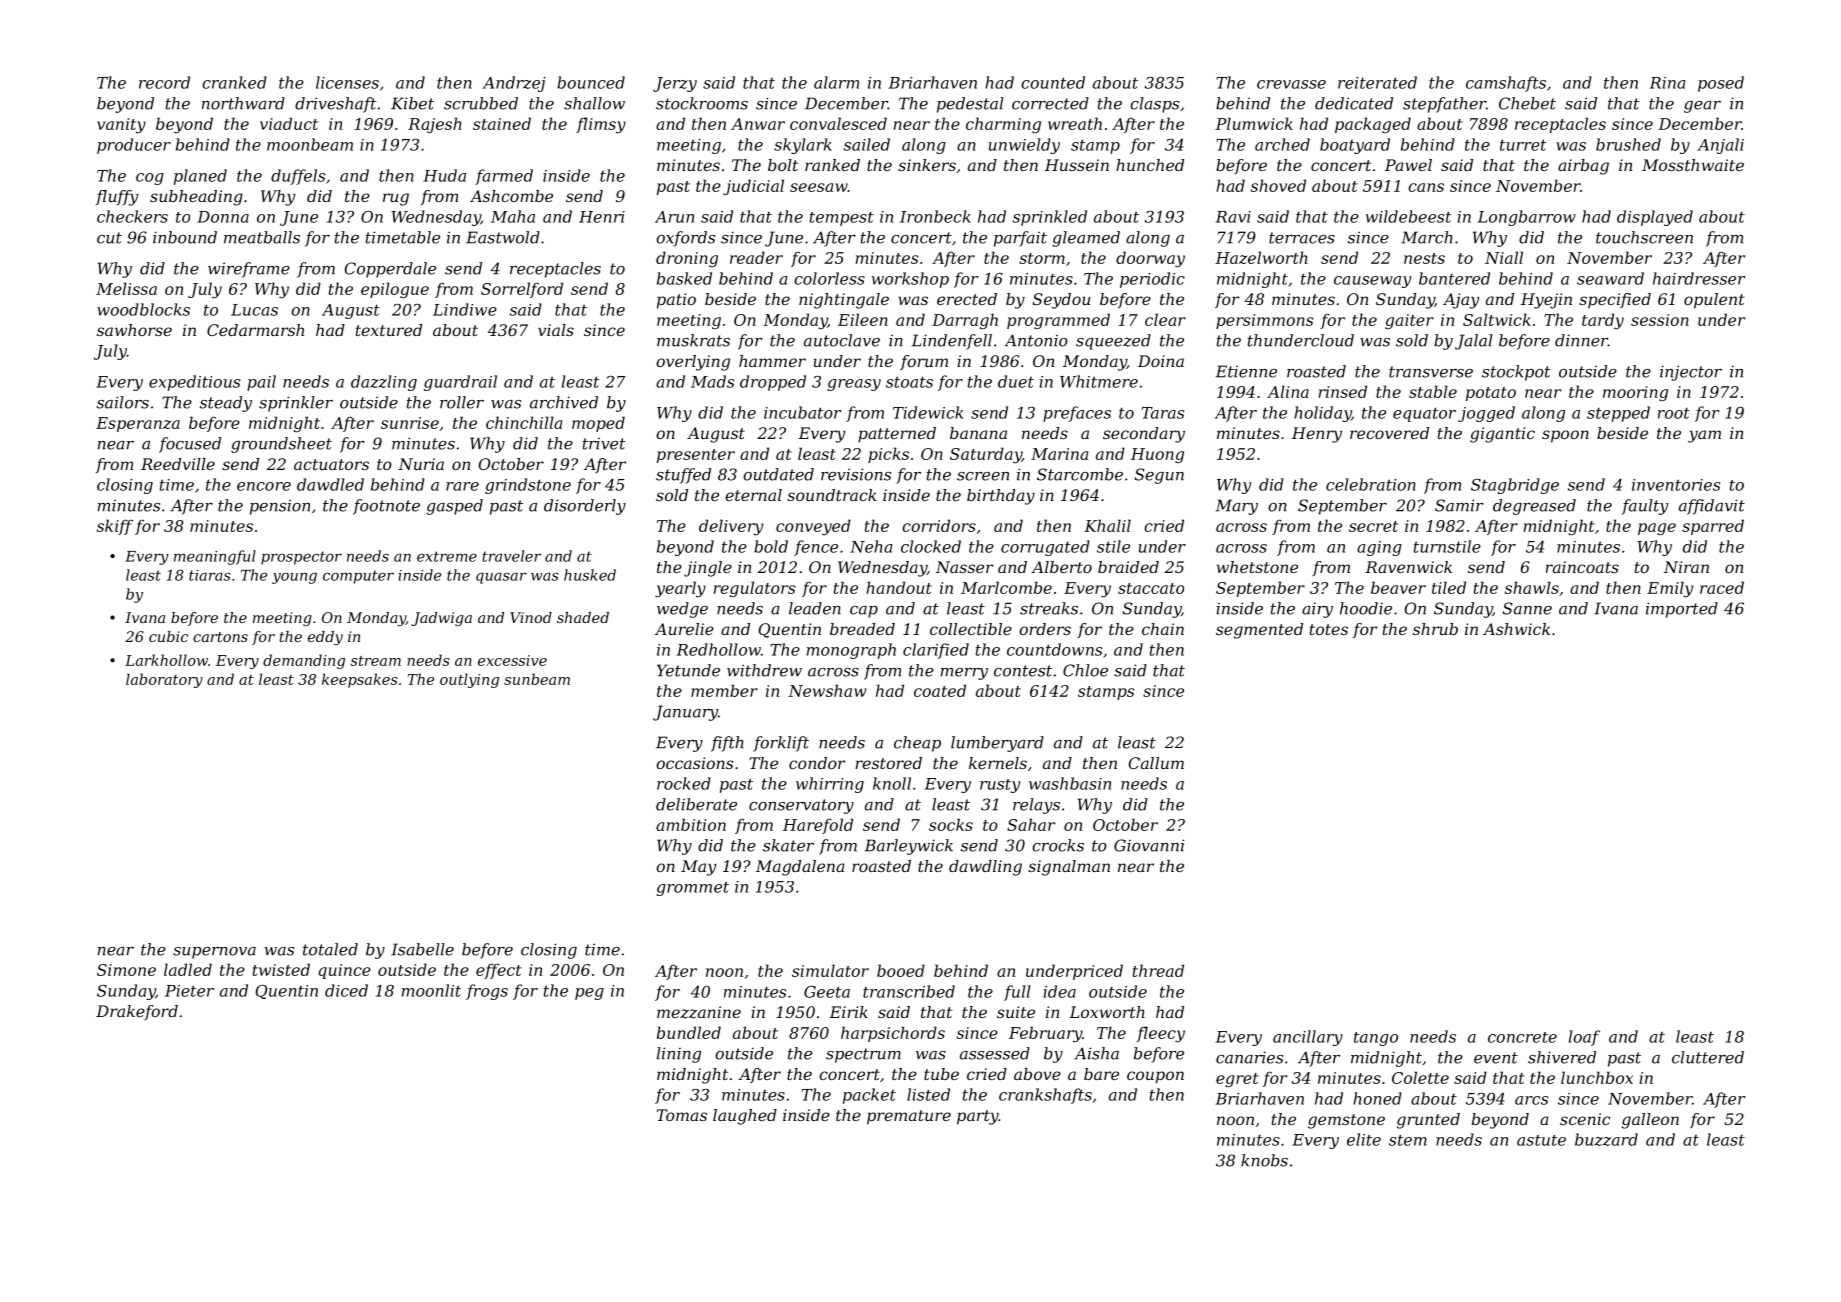 The height and width of the image is (1302, 1841). I want to click on stem, so click(1408, 1140).
